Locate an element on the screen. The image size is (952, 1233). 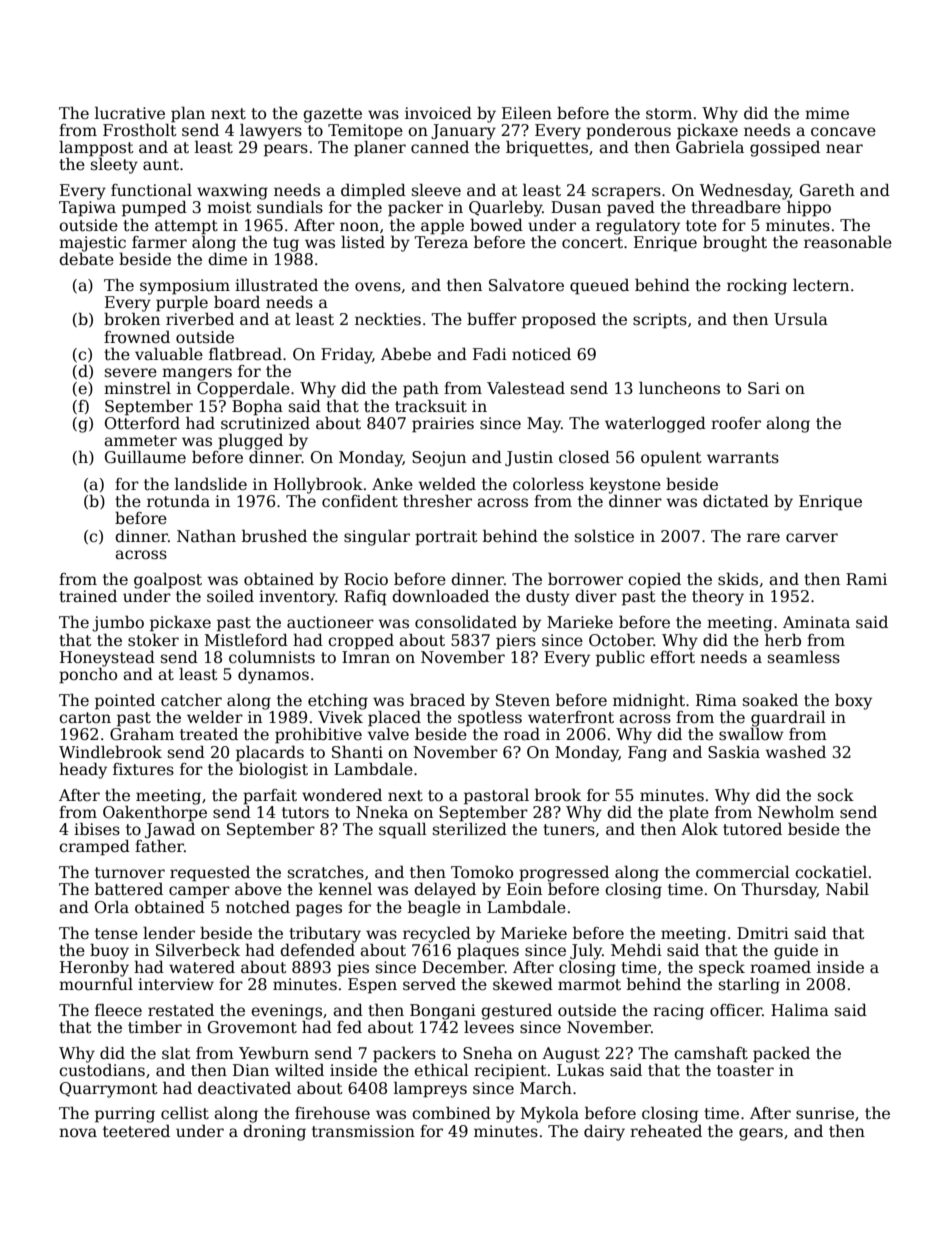
lucrative is located at coordinates (130, 113).
